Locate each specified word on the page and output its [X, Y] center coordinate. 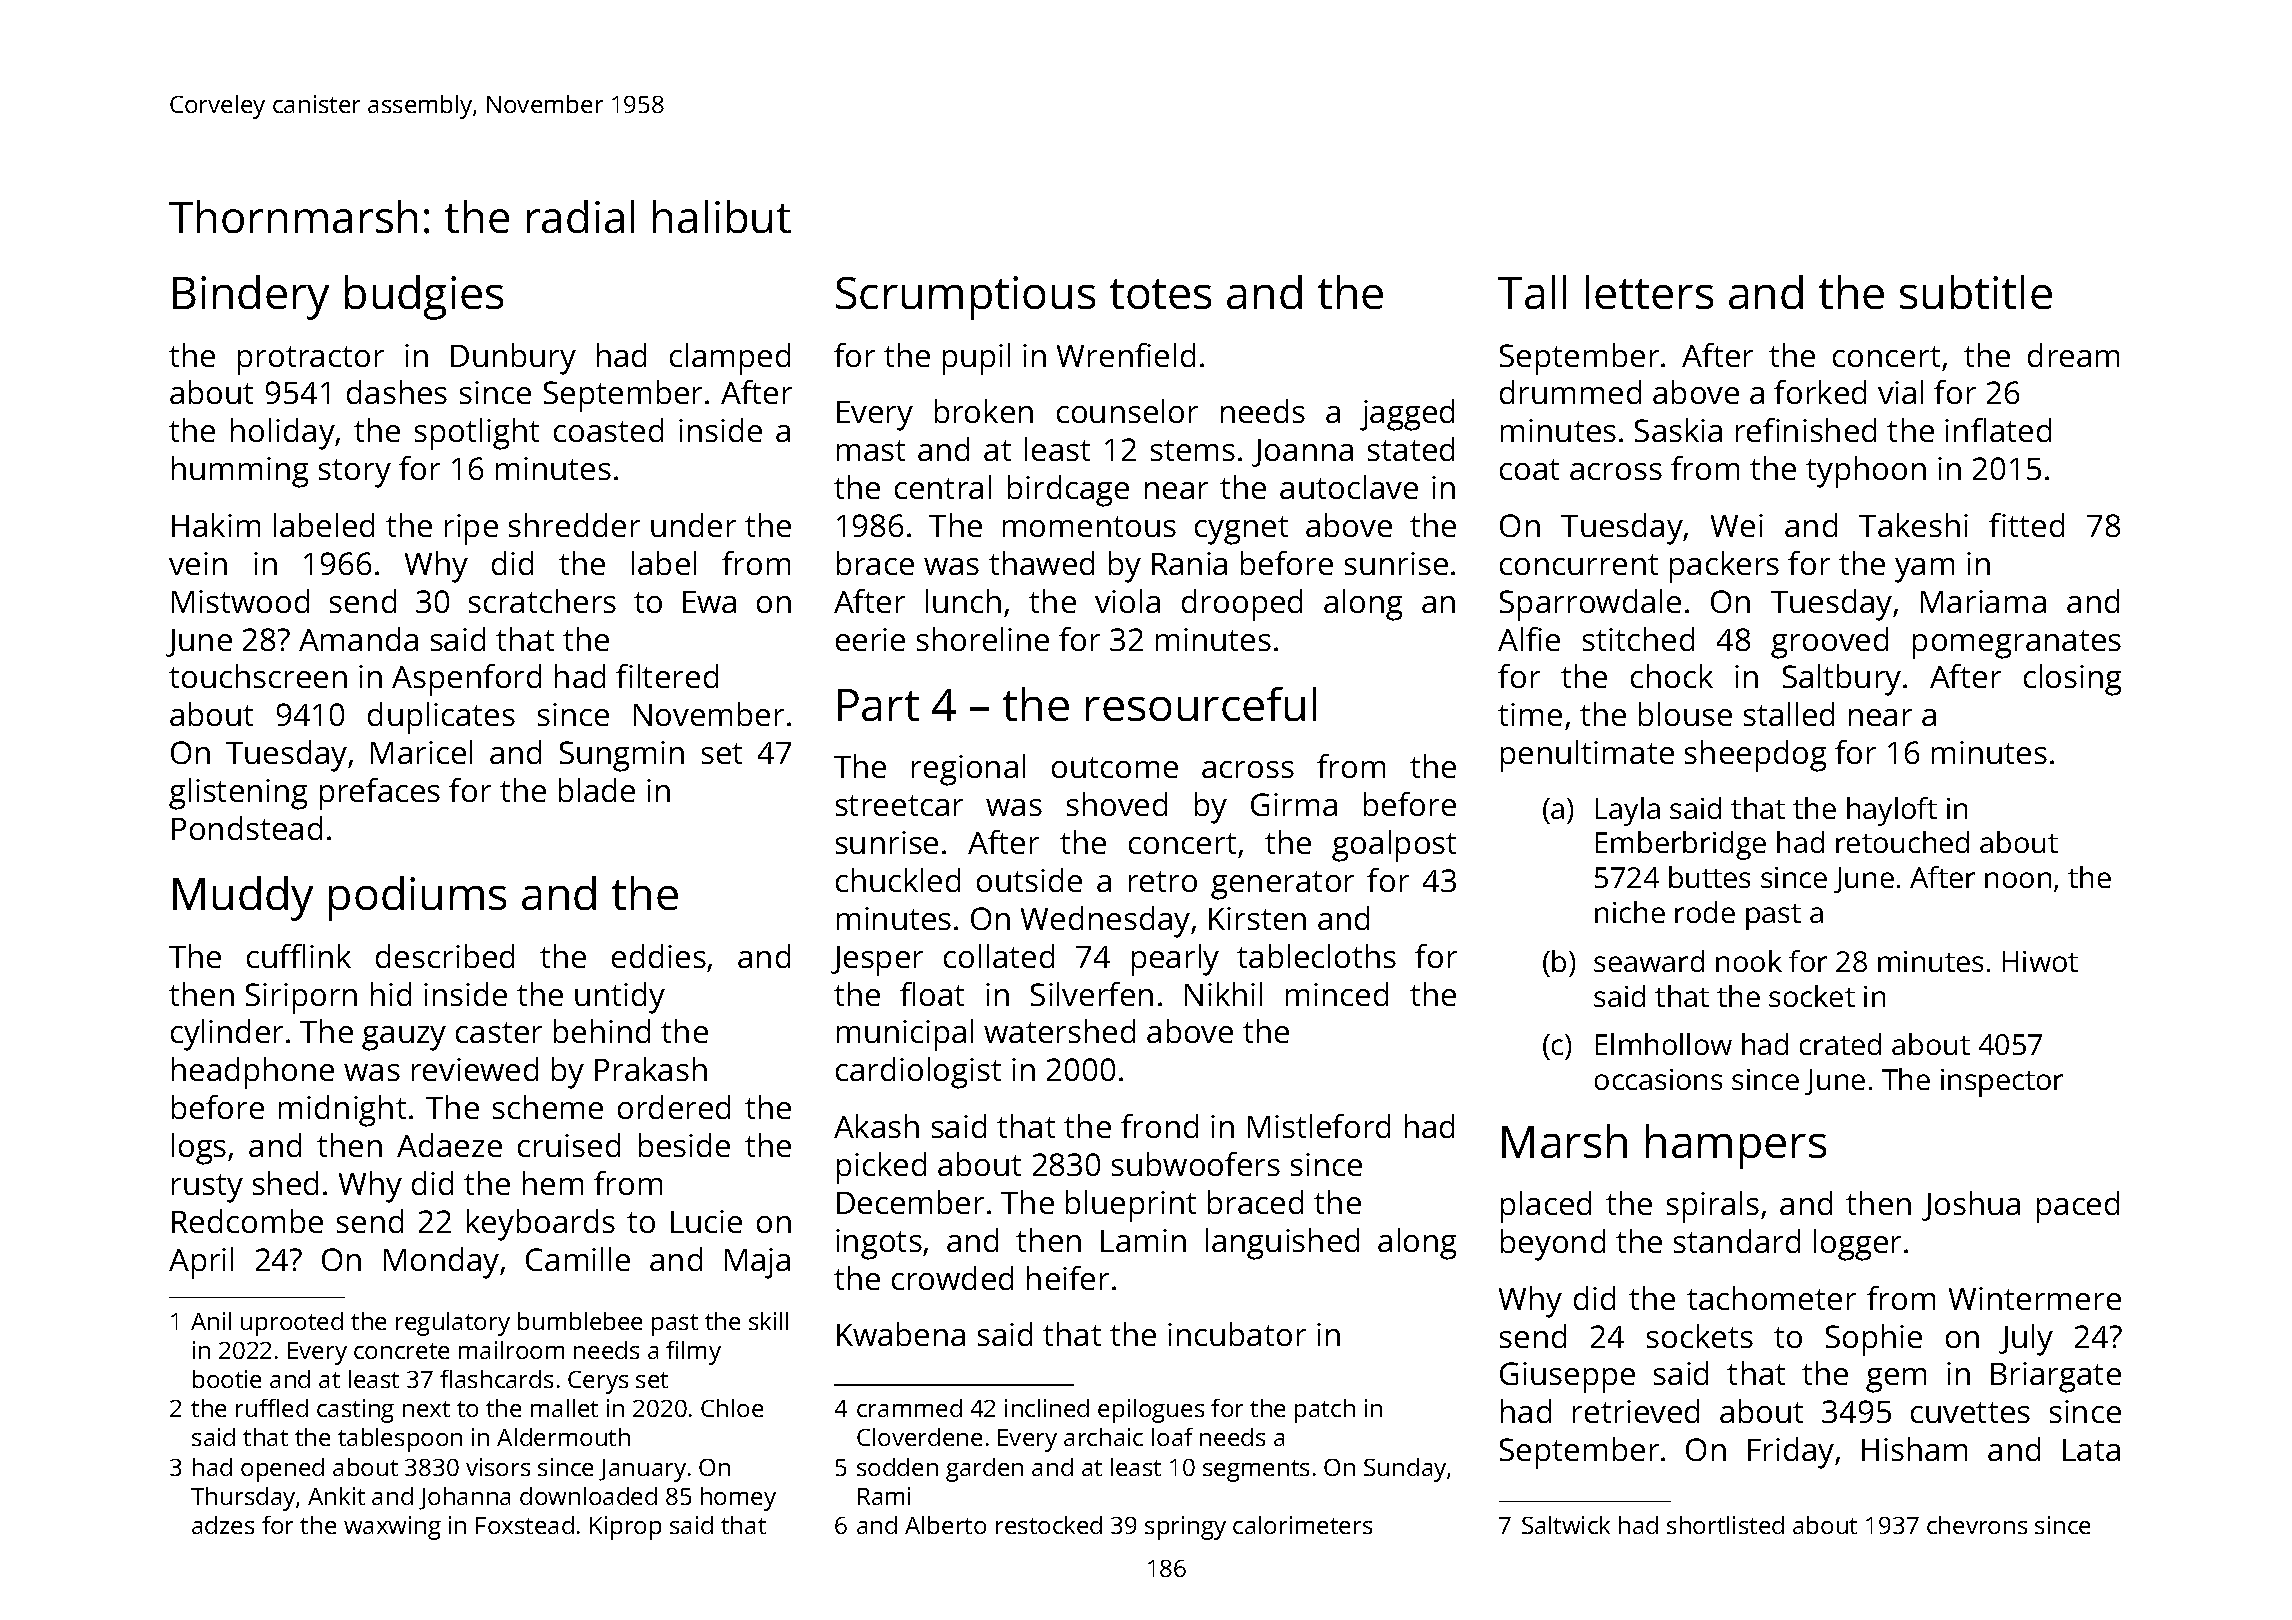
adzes [223, 1525]
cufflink [299, 956]
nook [1749, 961]
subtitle [1976, 292]
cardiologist [918, 1073]
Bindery [251, 297]
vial [1900, 392]
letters [1649, 292]
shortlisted [1725, 1525]
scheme [548, 1107]
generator [1282, 885]
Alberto [945, 1525]
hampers [1736, 1146]
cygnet [1241, 530]
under [693, 525]
